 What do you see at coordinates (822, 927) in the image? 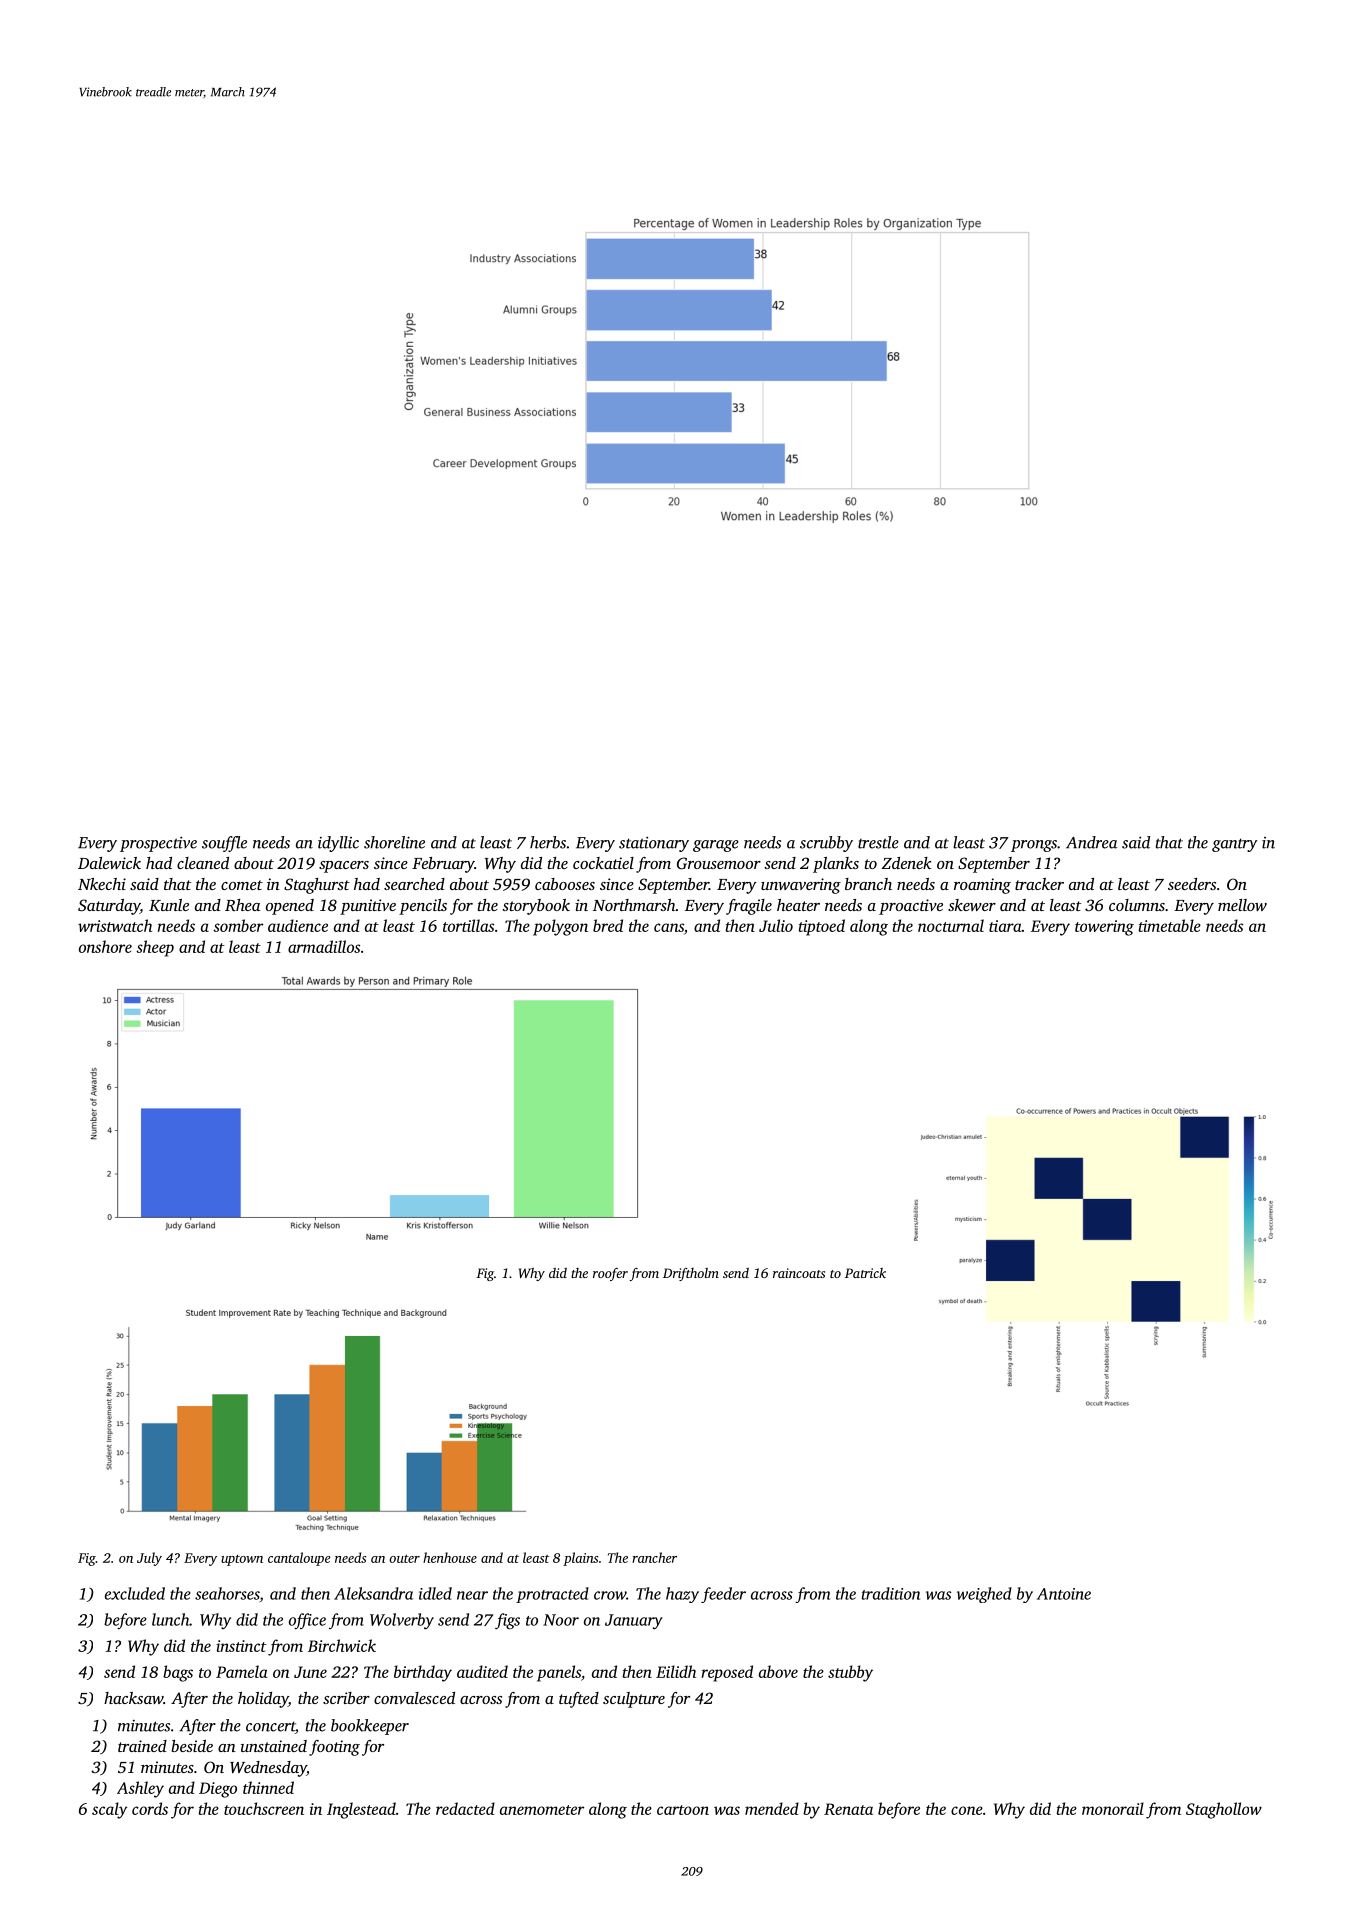
I see `tiptoed` at bounding box center [822, 927].
